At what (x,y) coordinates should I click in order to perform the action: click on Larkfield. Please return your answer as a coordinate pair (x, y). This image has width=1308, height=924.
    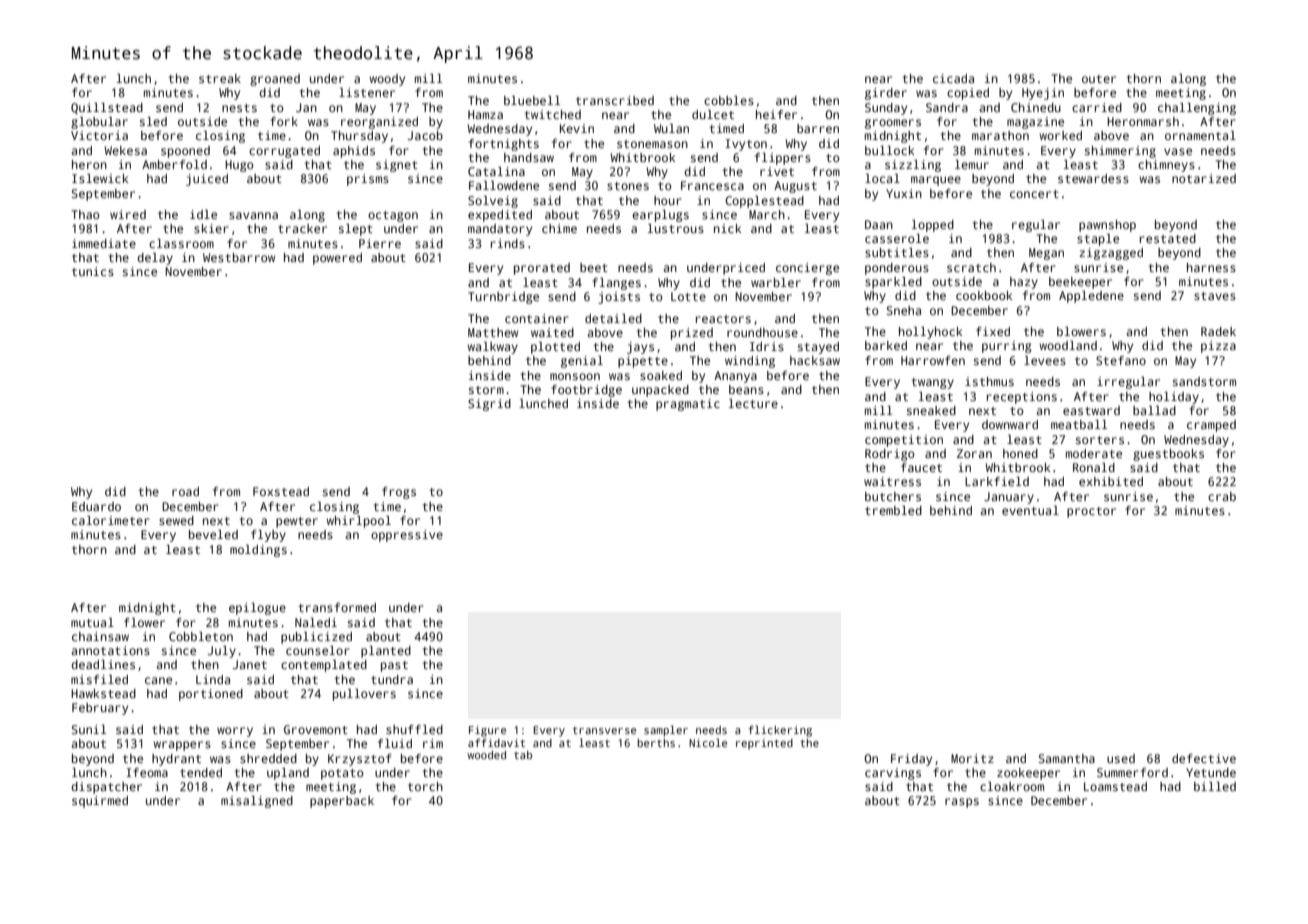
    Looking at the image, I should click on (997, 481).
